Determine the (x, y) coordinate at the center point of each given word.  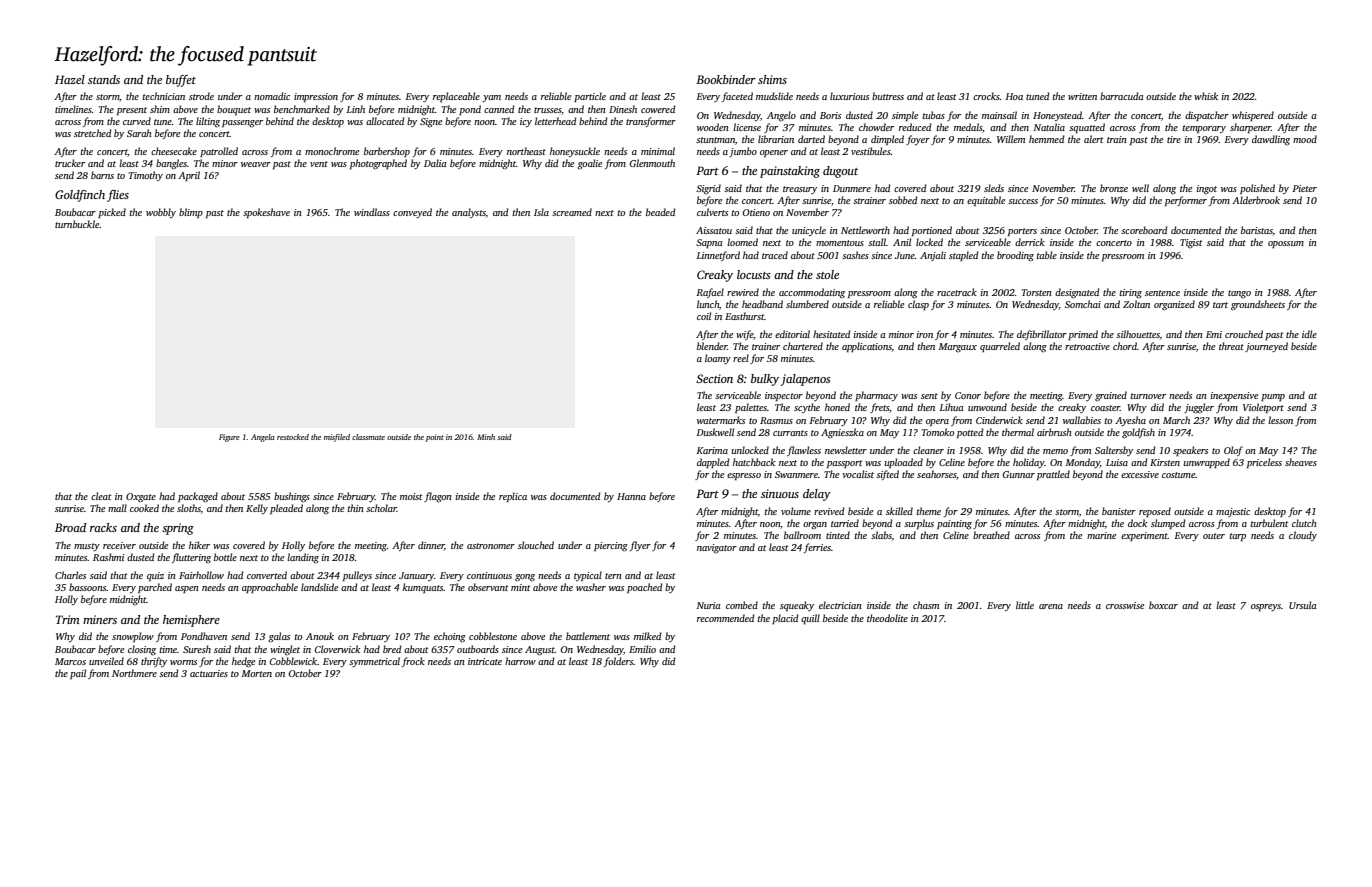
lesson (1280, 420)
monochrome (332, 151)
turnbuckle (77, 224)
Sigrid (708, 189)
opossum (1286, 244)
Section (714, 378)
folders (618, 662)
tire (1174, 139)
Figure (229, 438)
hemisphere (191, 621)
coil (704, 316)
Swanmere (796, 474)
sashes (855, 255)
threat (1231, 346)
